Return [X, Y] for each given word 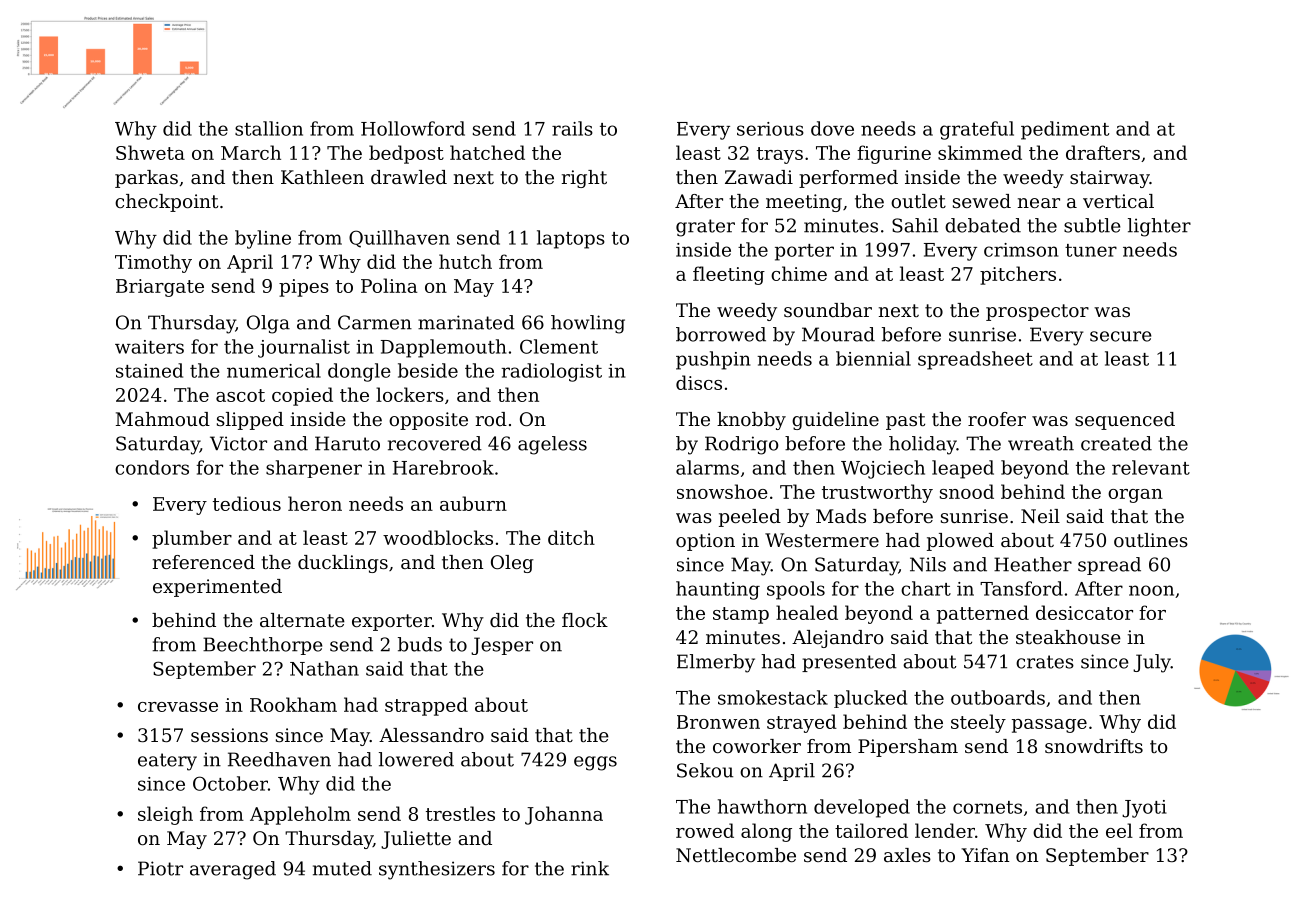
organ [1135, 496]
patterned [983, 614]
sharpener [314, 469]
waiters [149, 347]
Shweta [150, 152]
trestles [460, 813]
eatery [167, 762]
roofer [997, 419]
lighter [1159, 227]
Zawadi [759, 177]
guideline [835, 421]
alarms [707, 467]
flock [585, 620]
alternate [302, 620]
